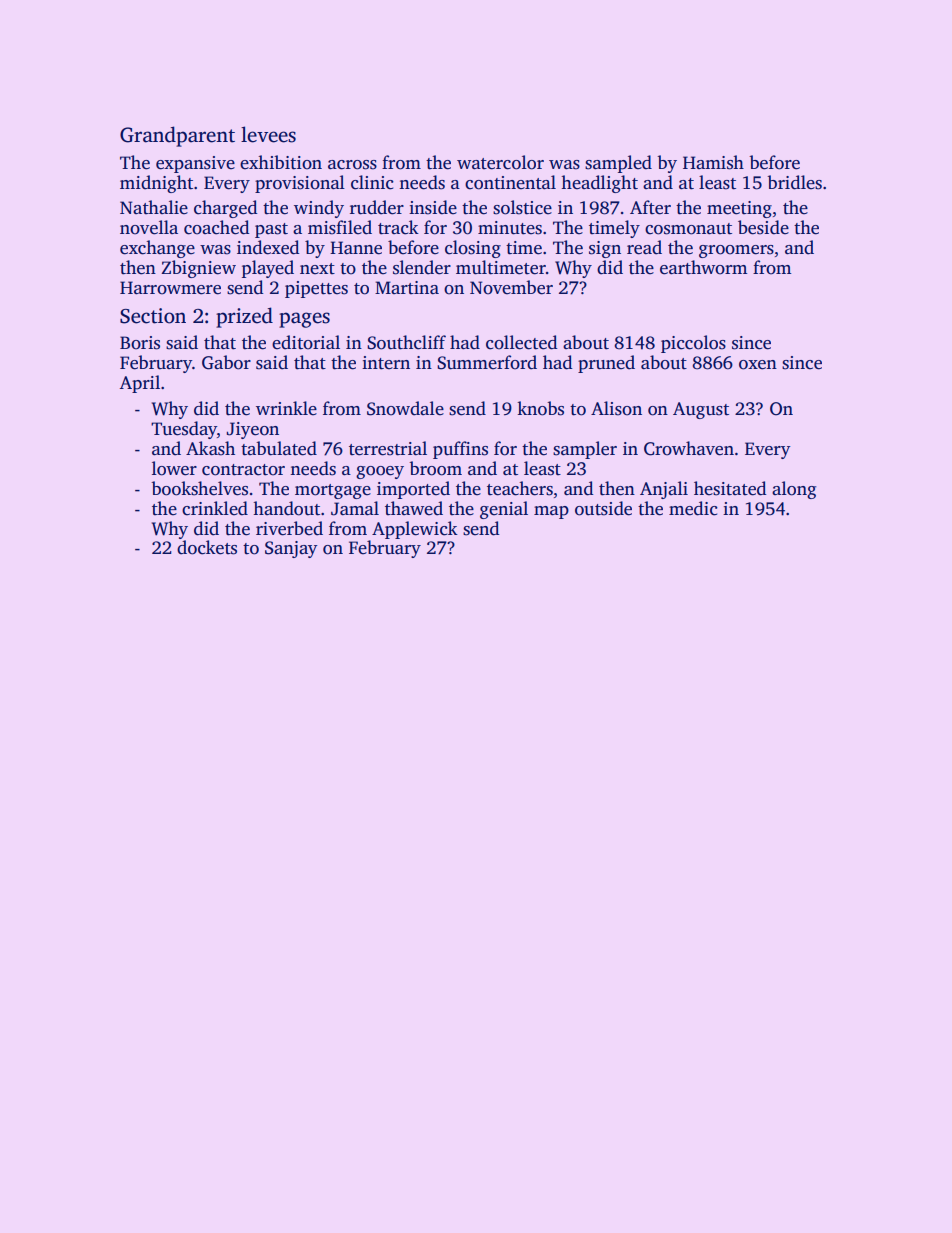 This document has height=1233, width=952. I want to click on knobs, so click(541, 408).
